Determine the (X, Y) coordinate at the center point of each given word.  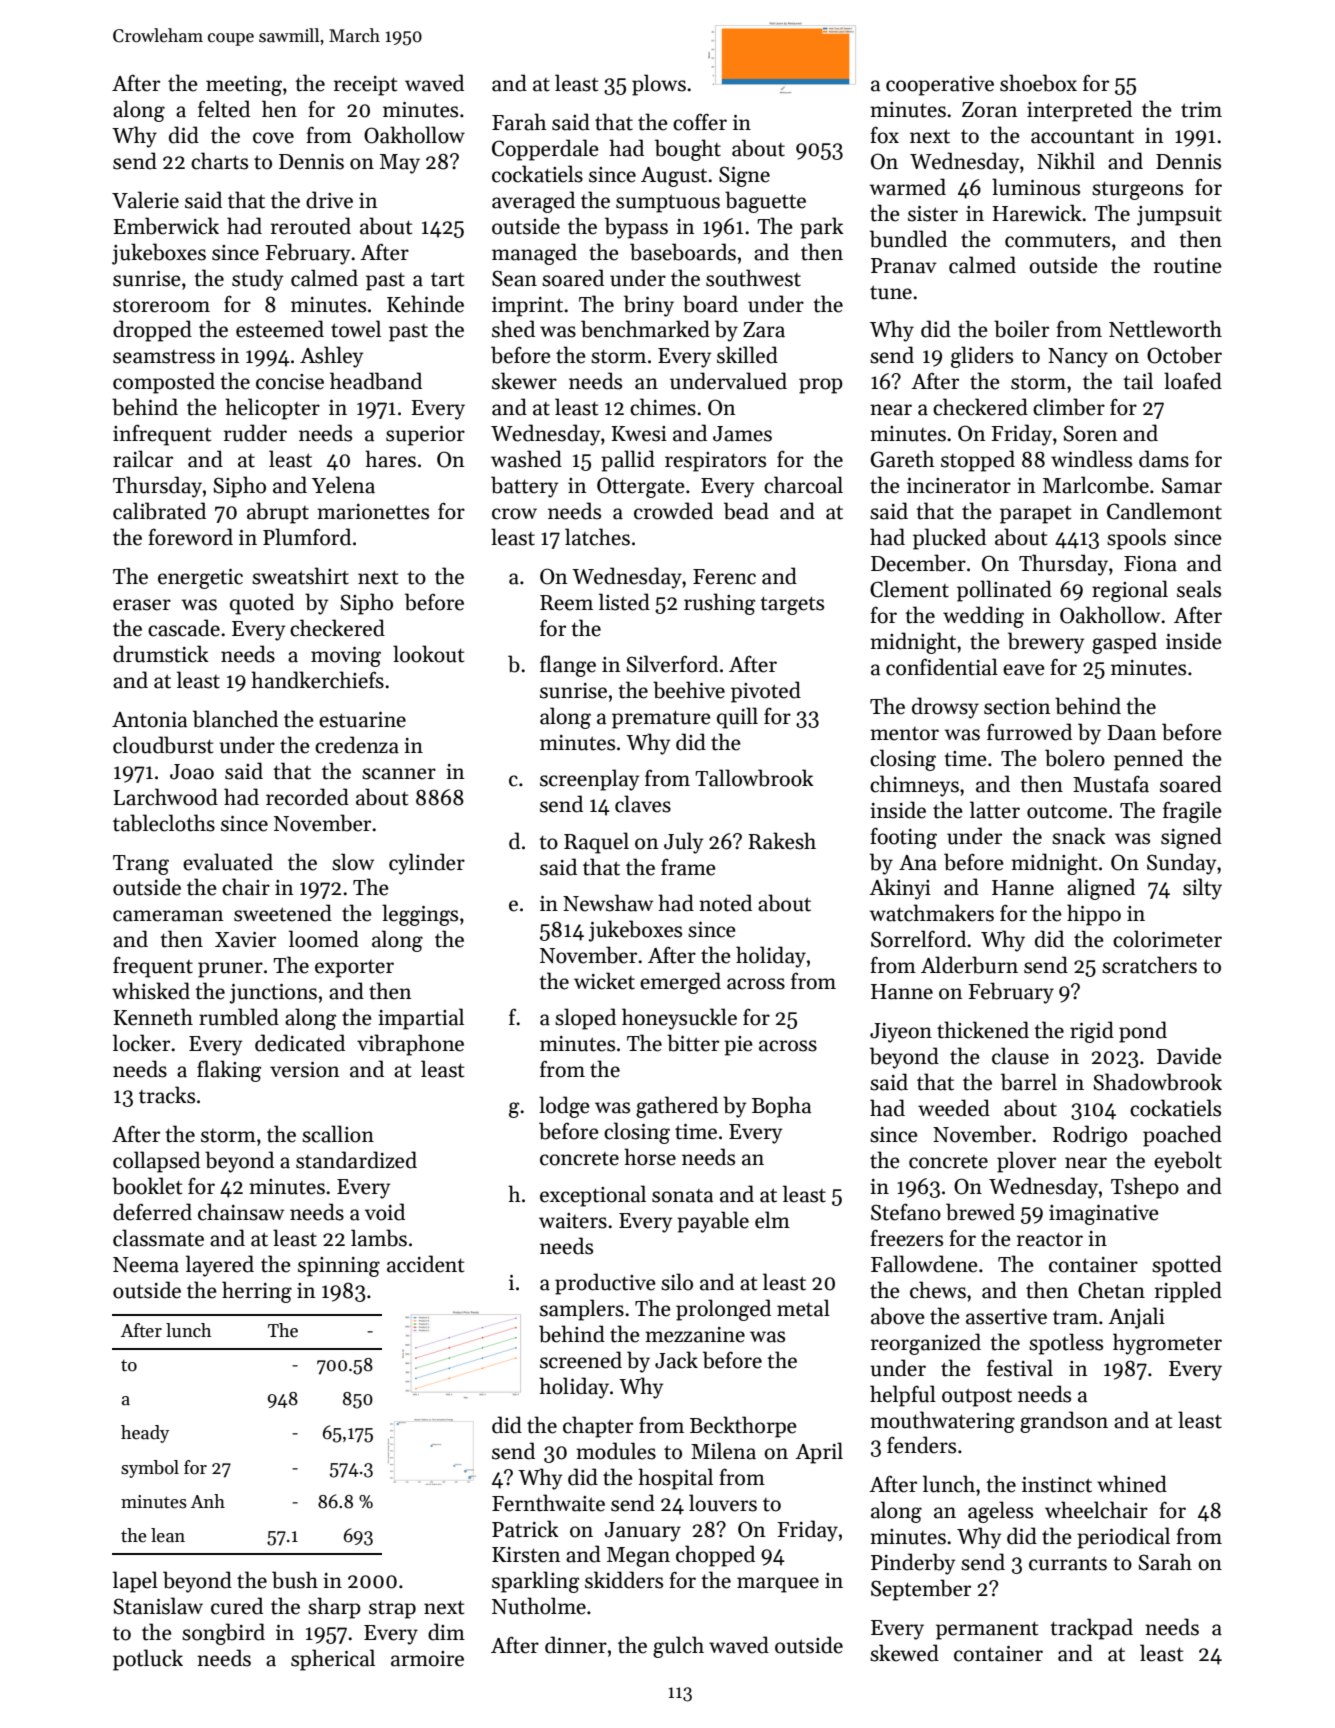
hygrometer (1167, 1344)
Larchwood (165, 797)
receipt (365, 86)
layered (220, 1266)
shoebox (1038, 83)
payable (713, 1222)
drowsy (945, 708)
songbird (223, 1634)
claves (643, 804)
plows (659, 85)
